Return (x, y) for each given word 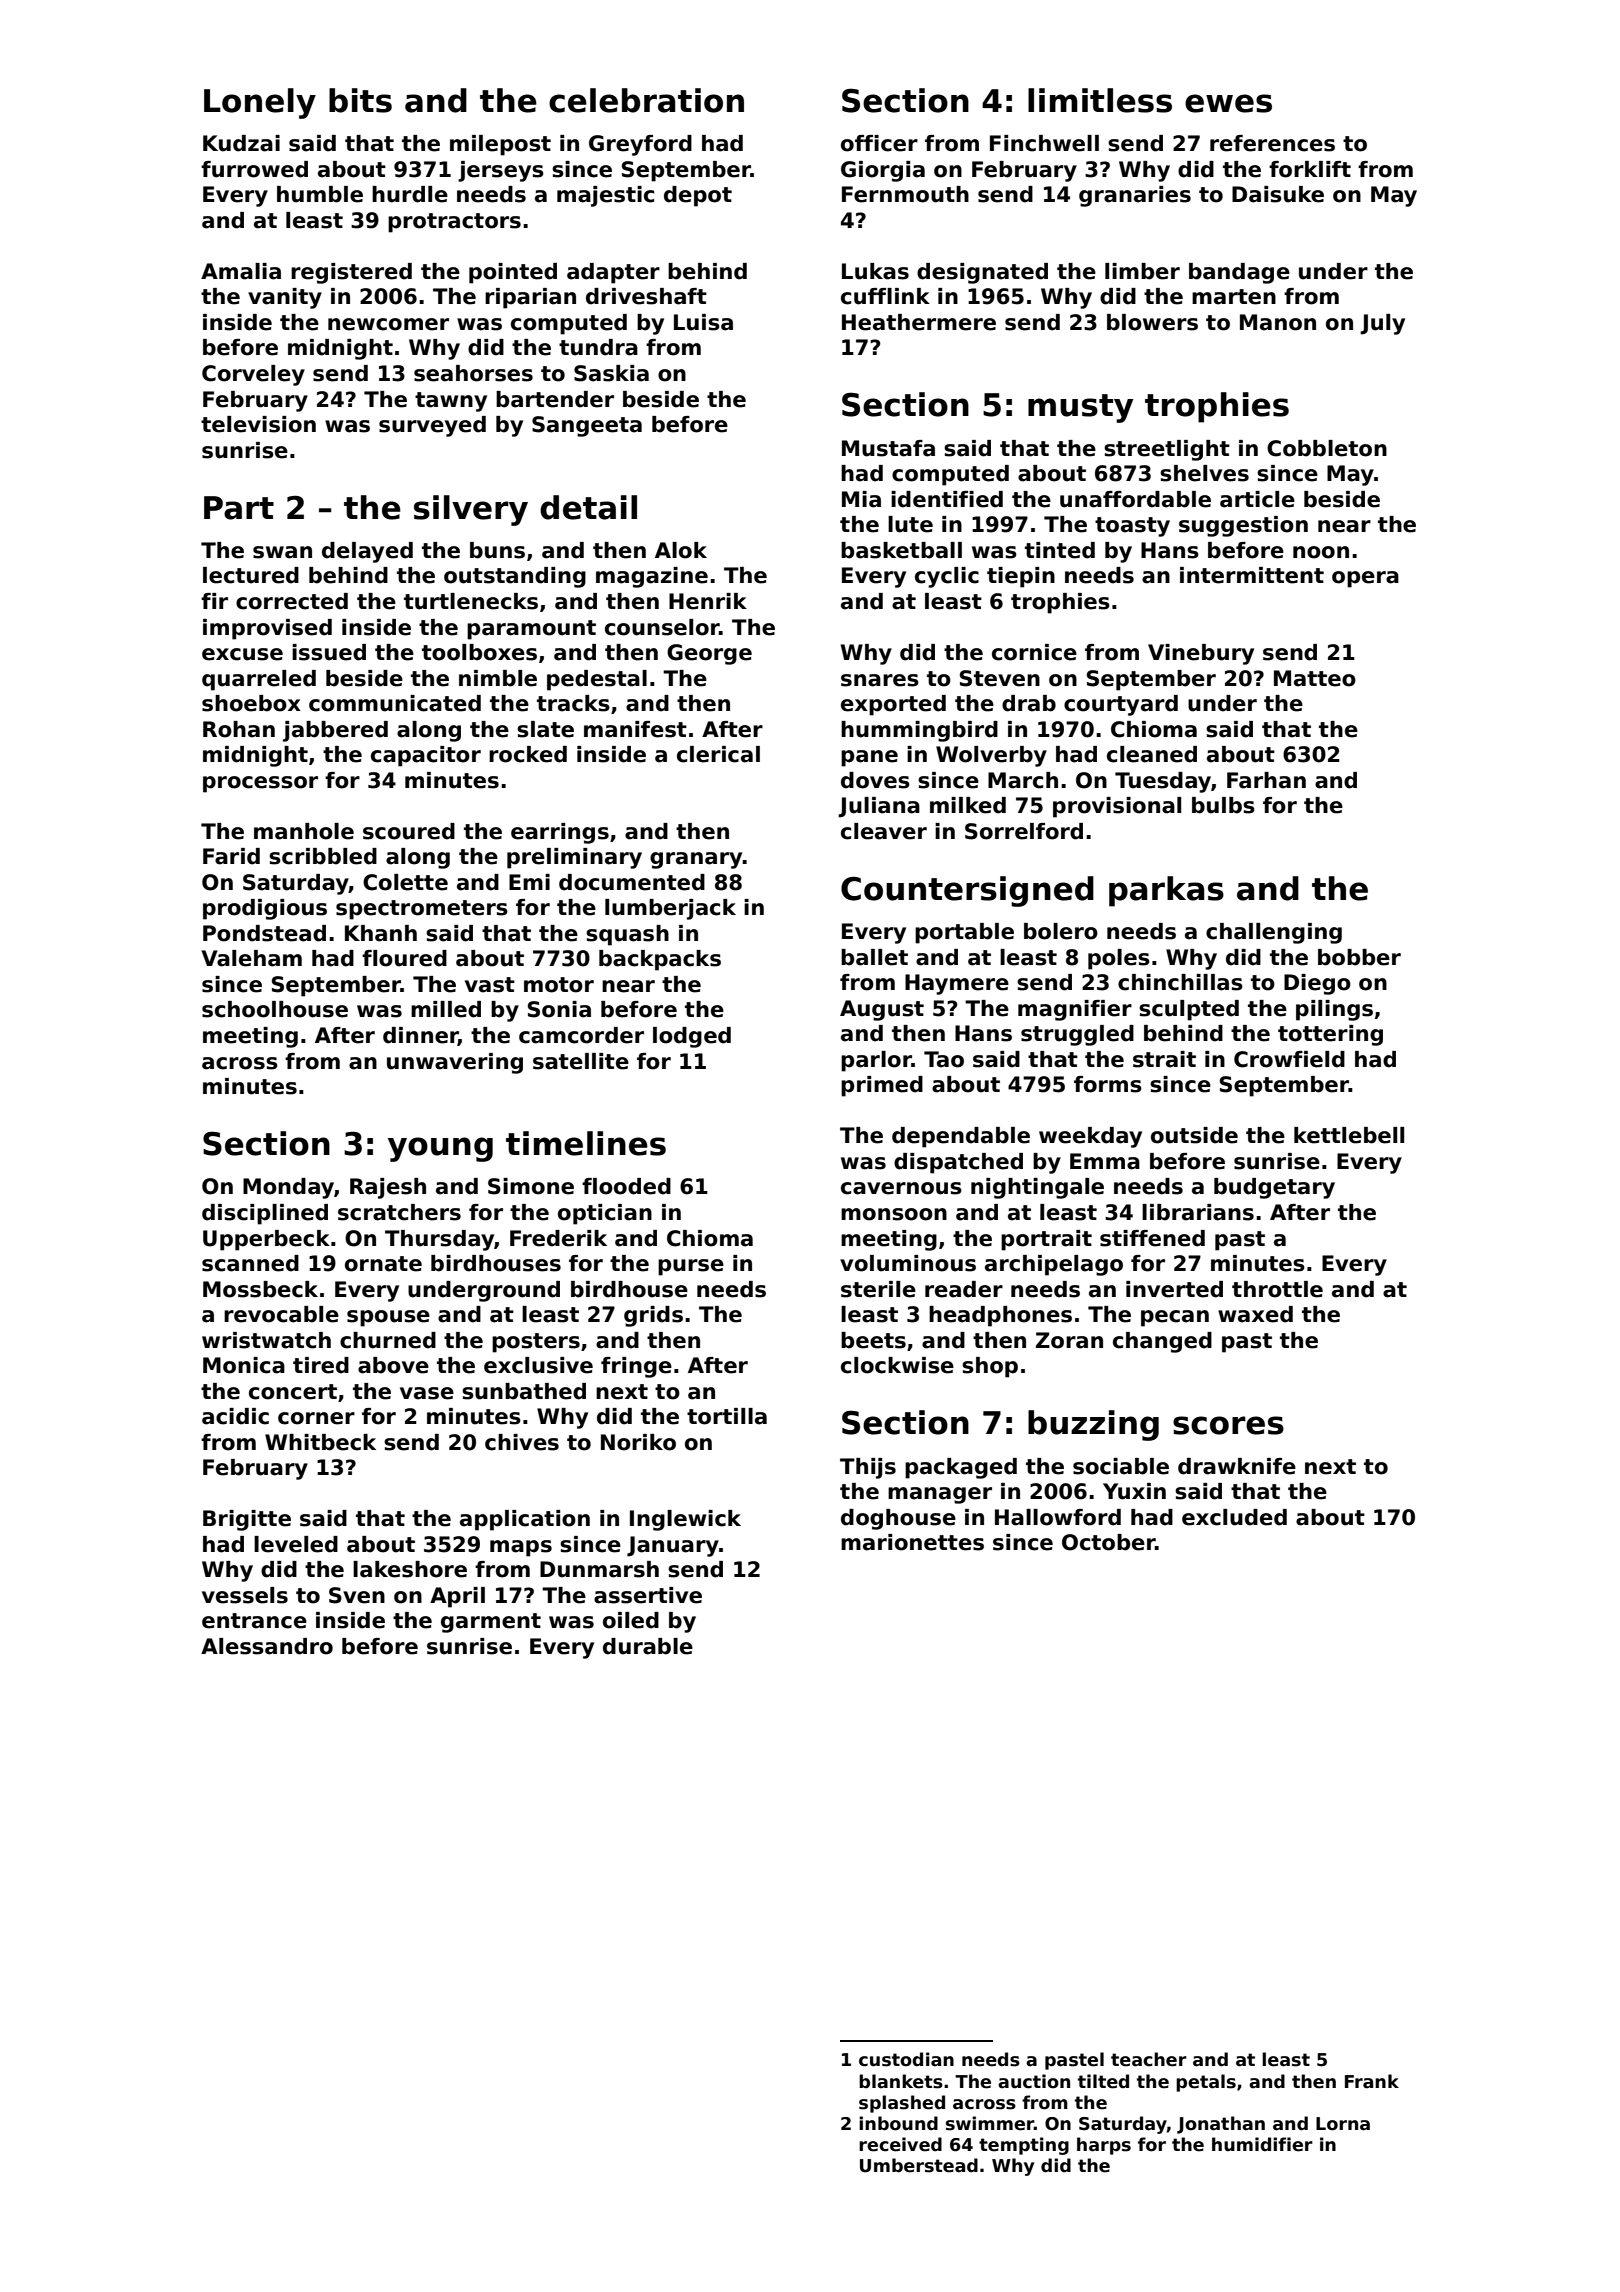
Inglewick (685, 1520)
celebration (646, 100)
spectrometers (422, 910)
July (1382, 324)
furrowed (254, 169)
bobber (1359, 957)
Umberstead (919, 2165)
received (900, 2144)
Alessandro (267, 1646)
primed (882, 1086)
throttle (1277, 1289)
